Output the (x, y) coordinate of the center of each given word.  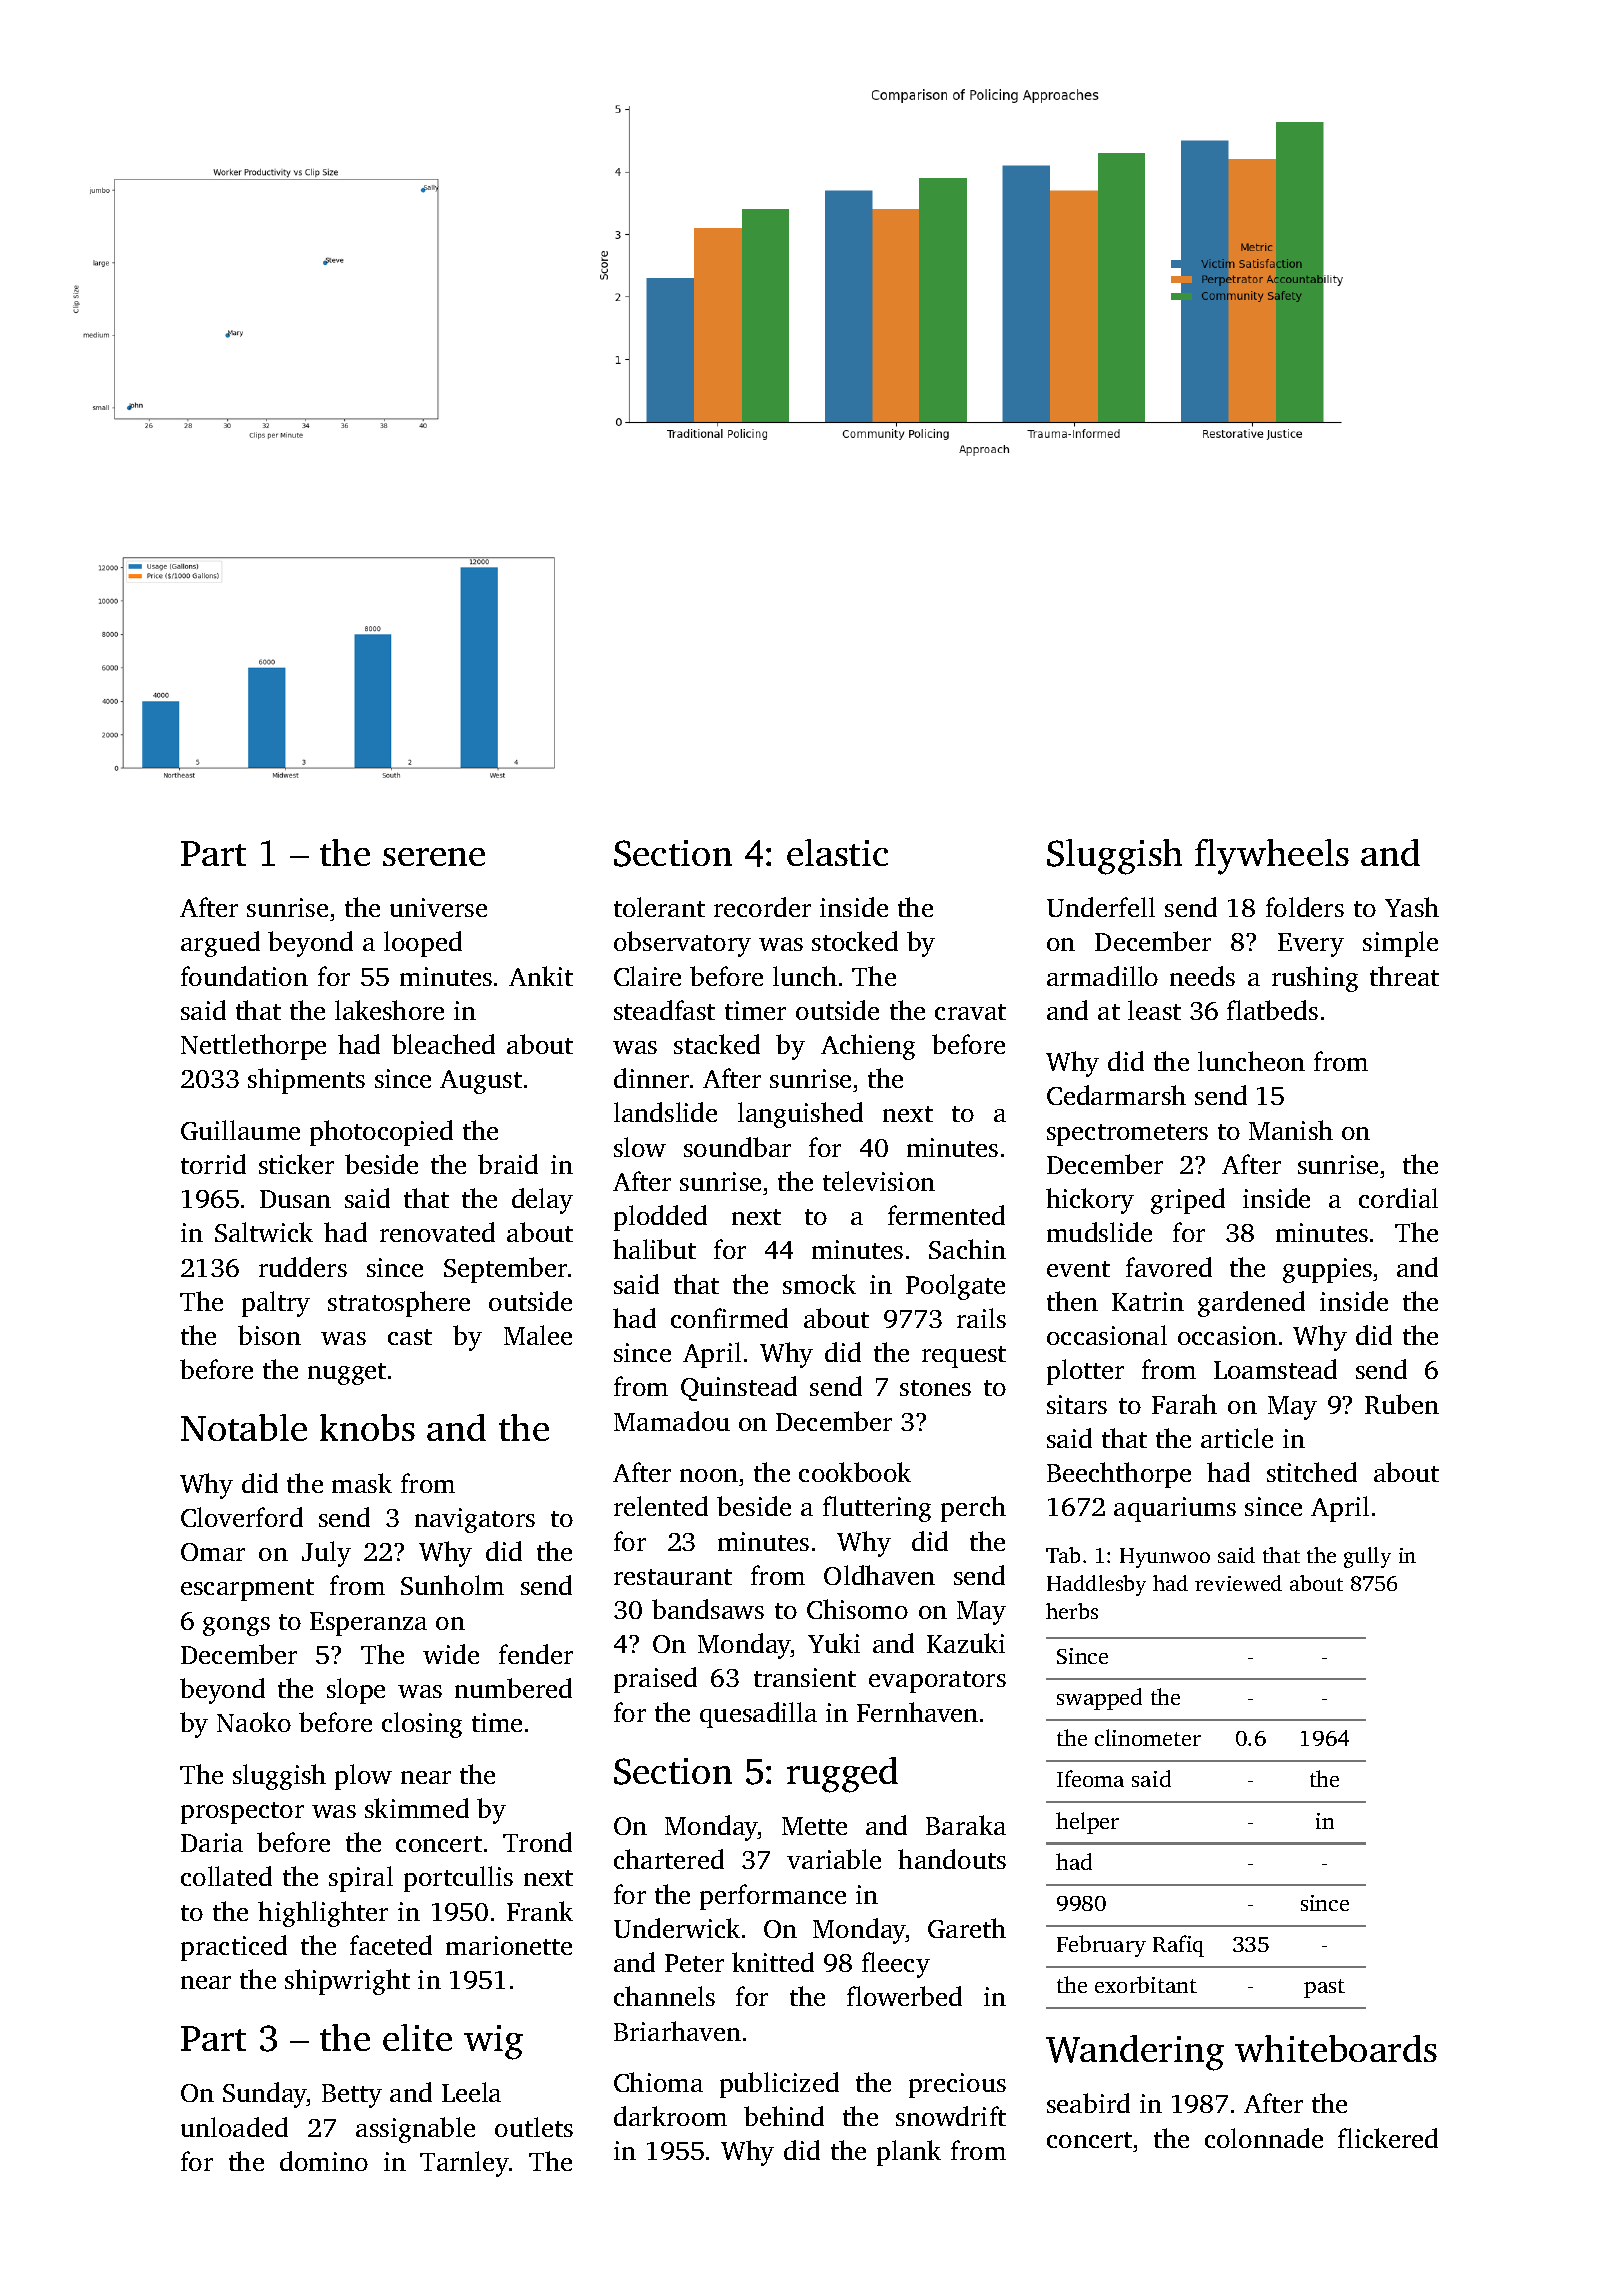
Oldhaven (879, 1575)
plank (909, 2153)
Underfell (1101, 907)
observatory (682, 944)
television (879, 1181)
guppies (1327, 1270)
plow (363, 1777)
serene (434, 857)
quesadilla (758, 1715)
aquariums (1175, 1509)
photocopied (381, 1133)
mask (362, 1483)
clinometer (1148, 1737)
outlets (534, 2127)
